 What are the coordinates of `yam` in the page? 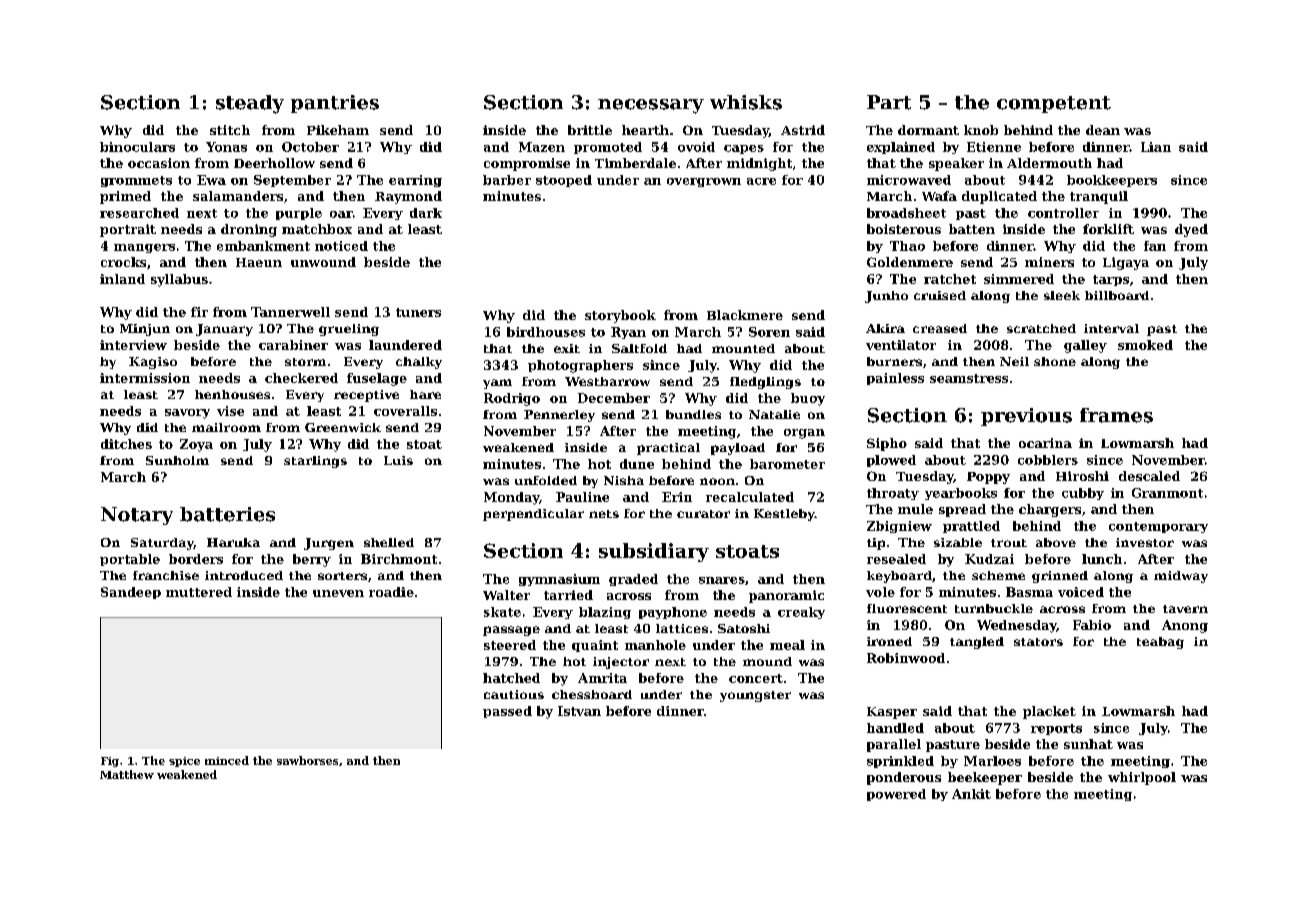 It's located at (497, 384).
